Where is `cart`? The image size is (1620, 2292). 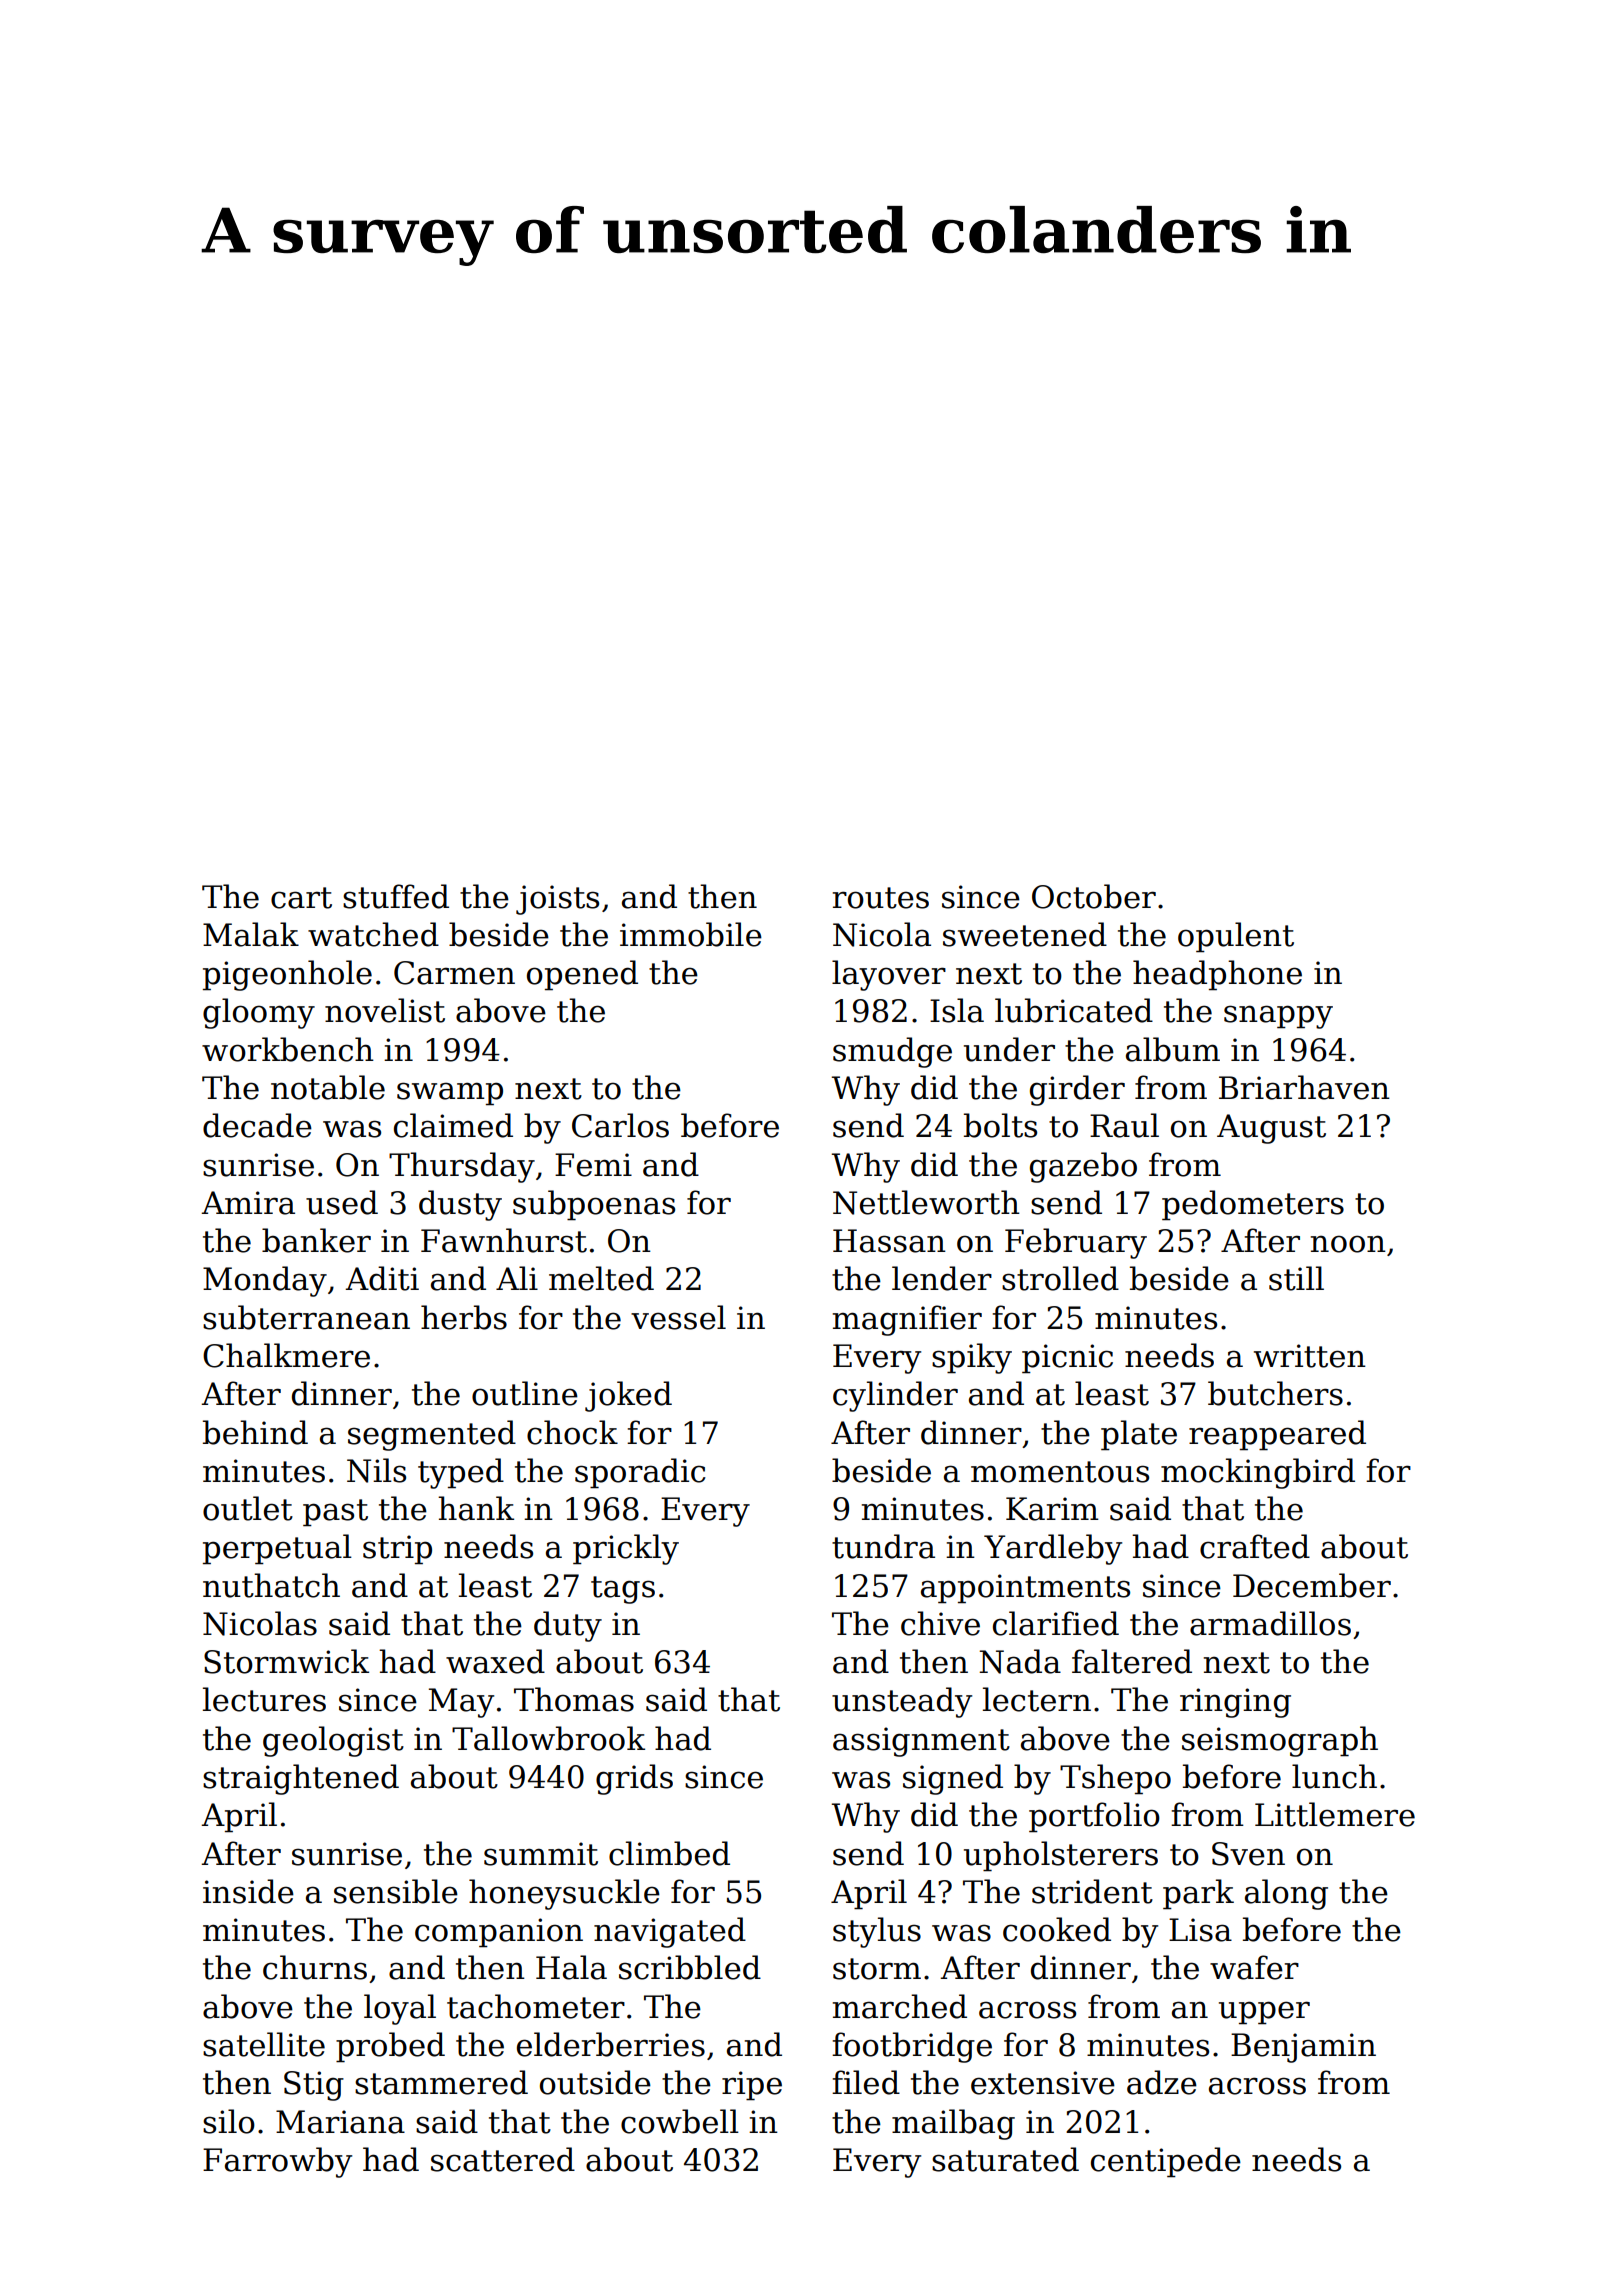 cart is located at coordinates (301, 898).
